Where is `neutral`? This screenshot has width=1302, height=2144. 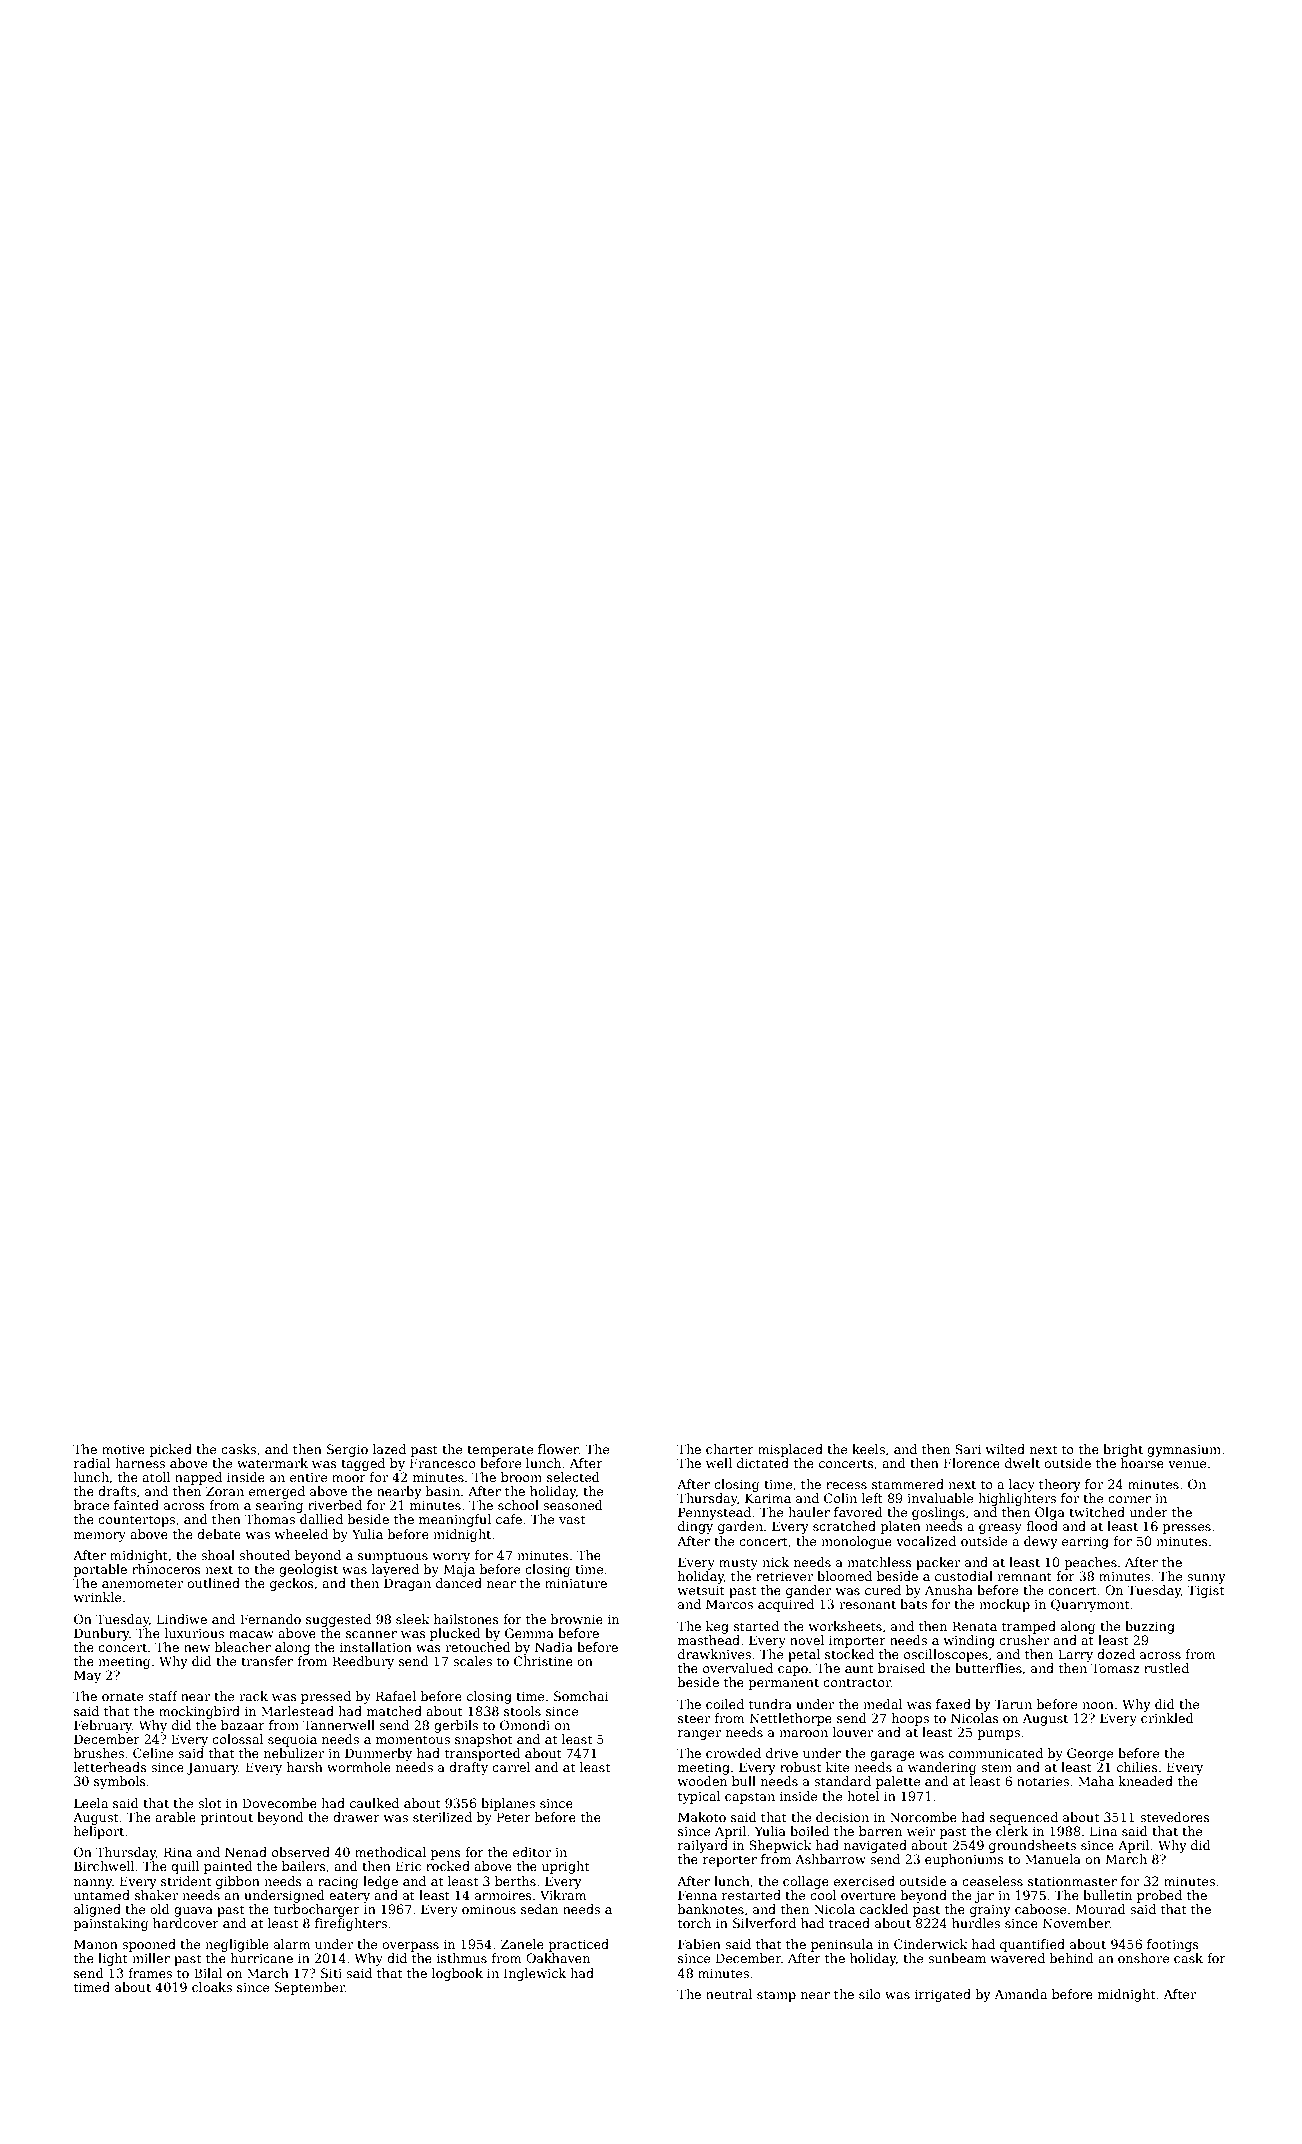
neutral is located at coordinates (729, 1994).
